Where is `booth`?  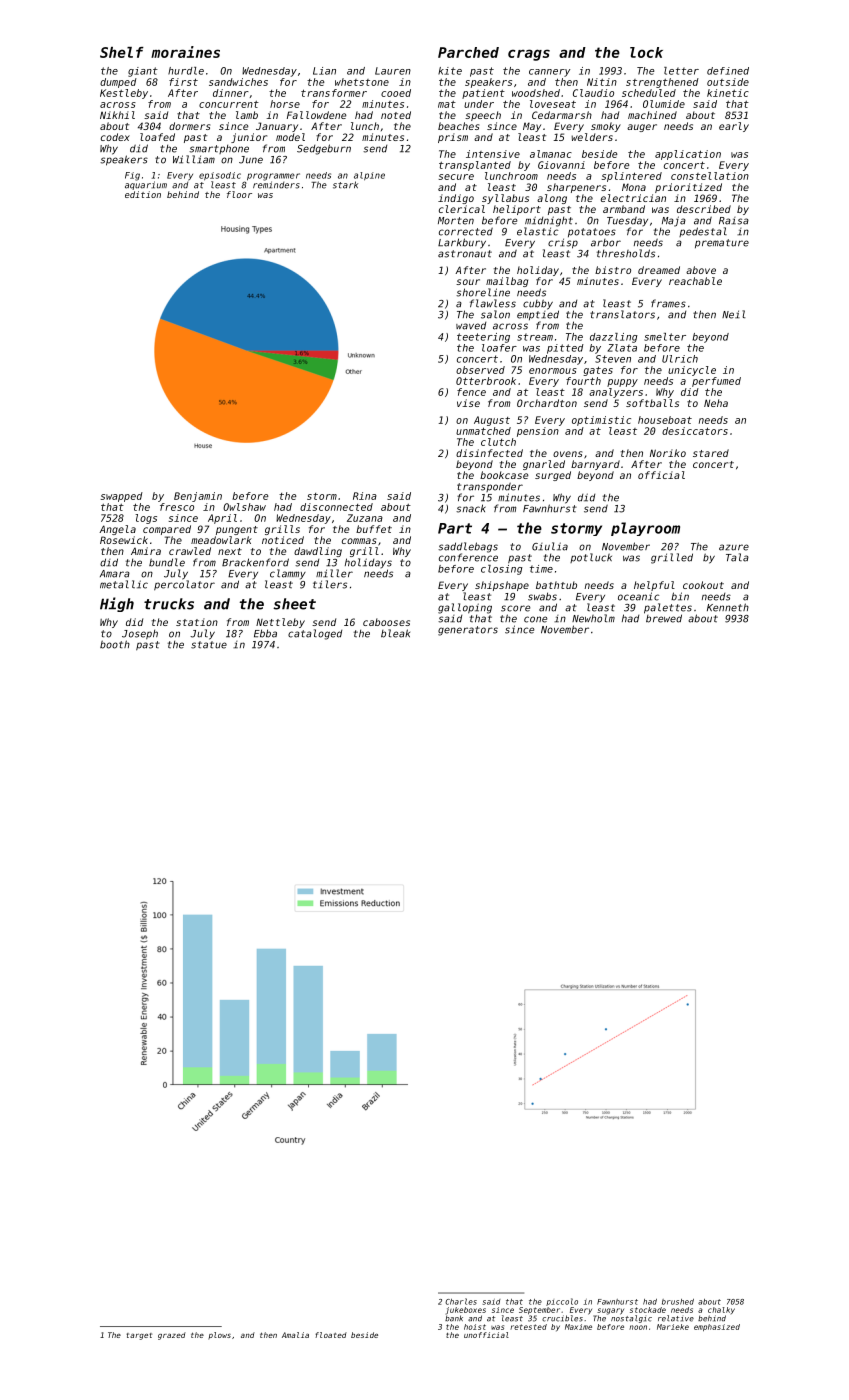
booth is located at coordinates (115, 644).
